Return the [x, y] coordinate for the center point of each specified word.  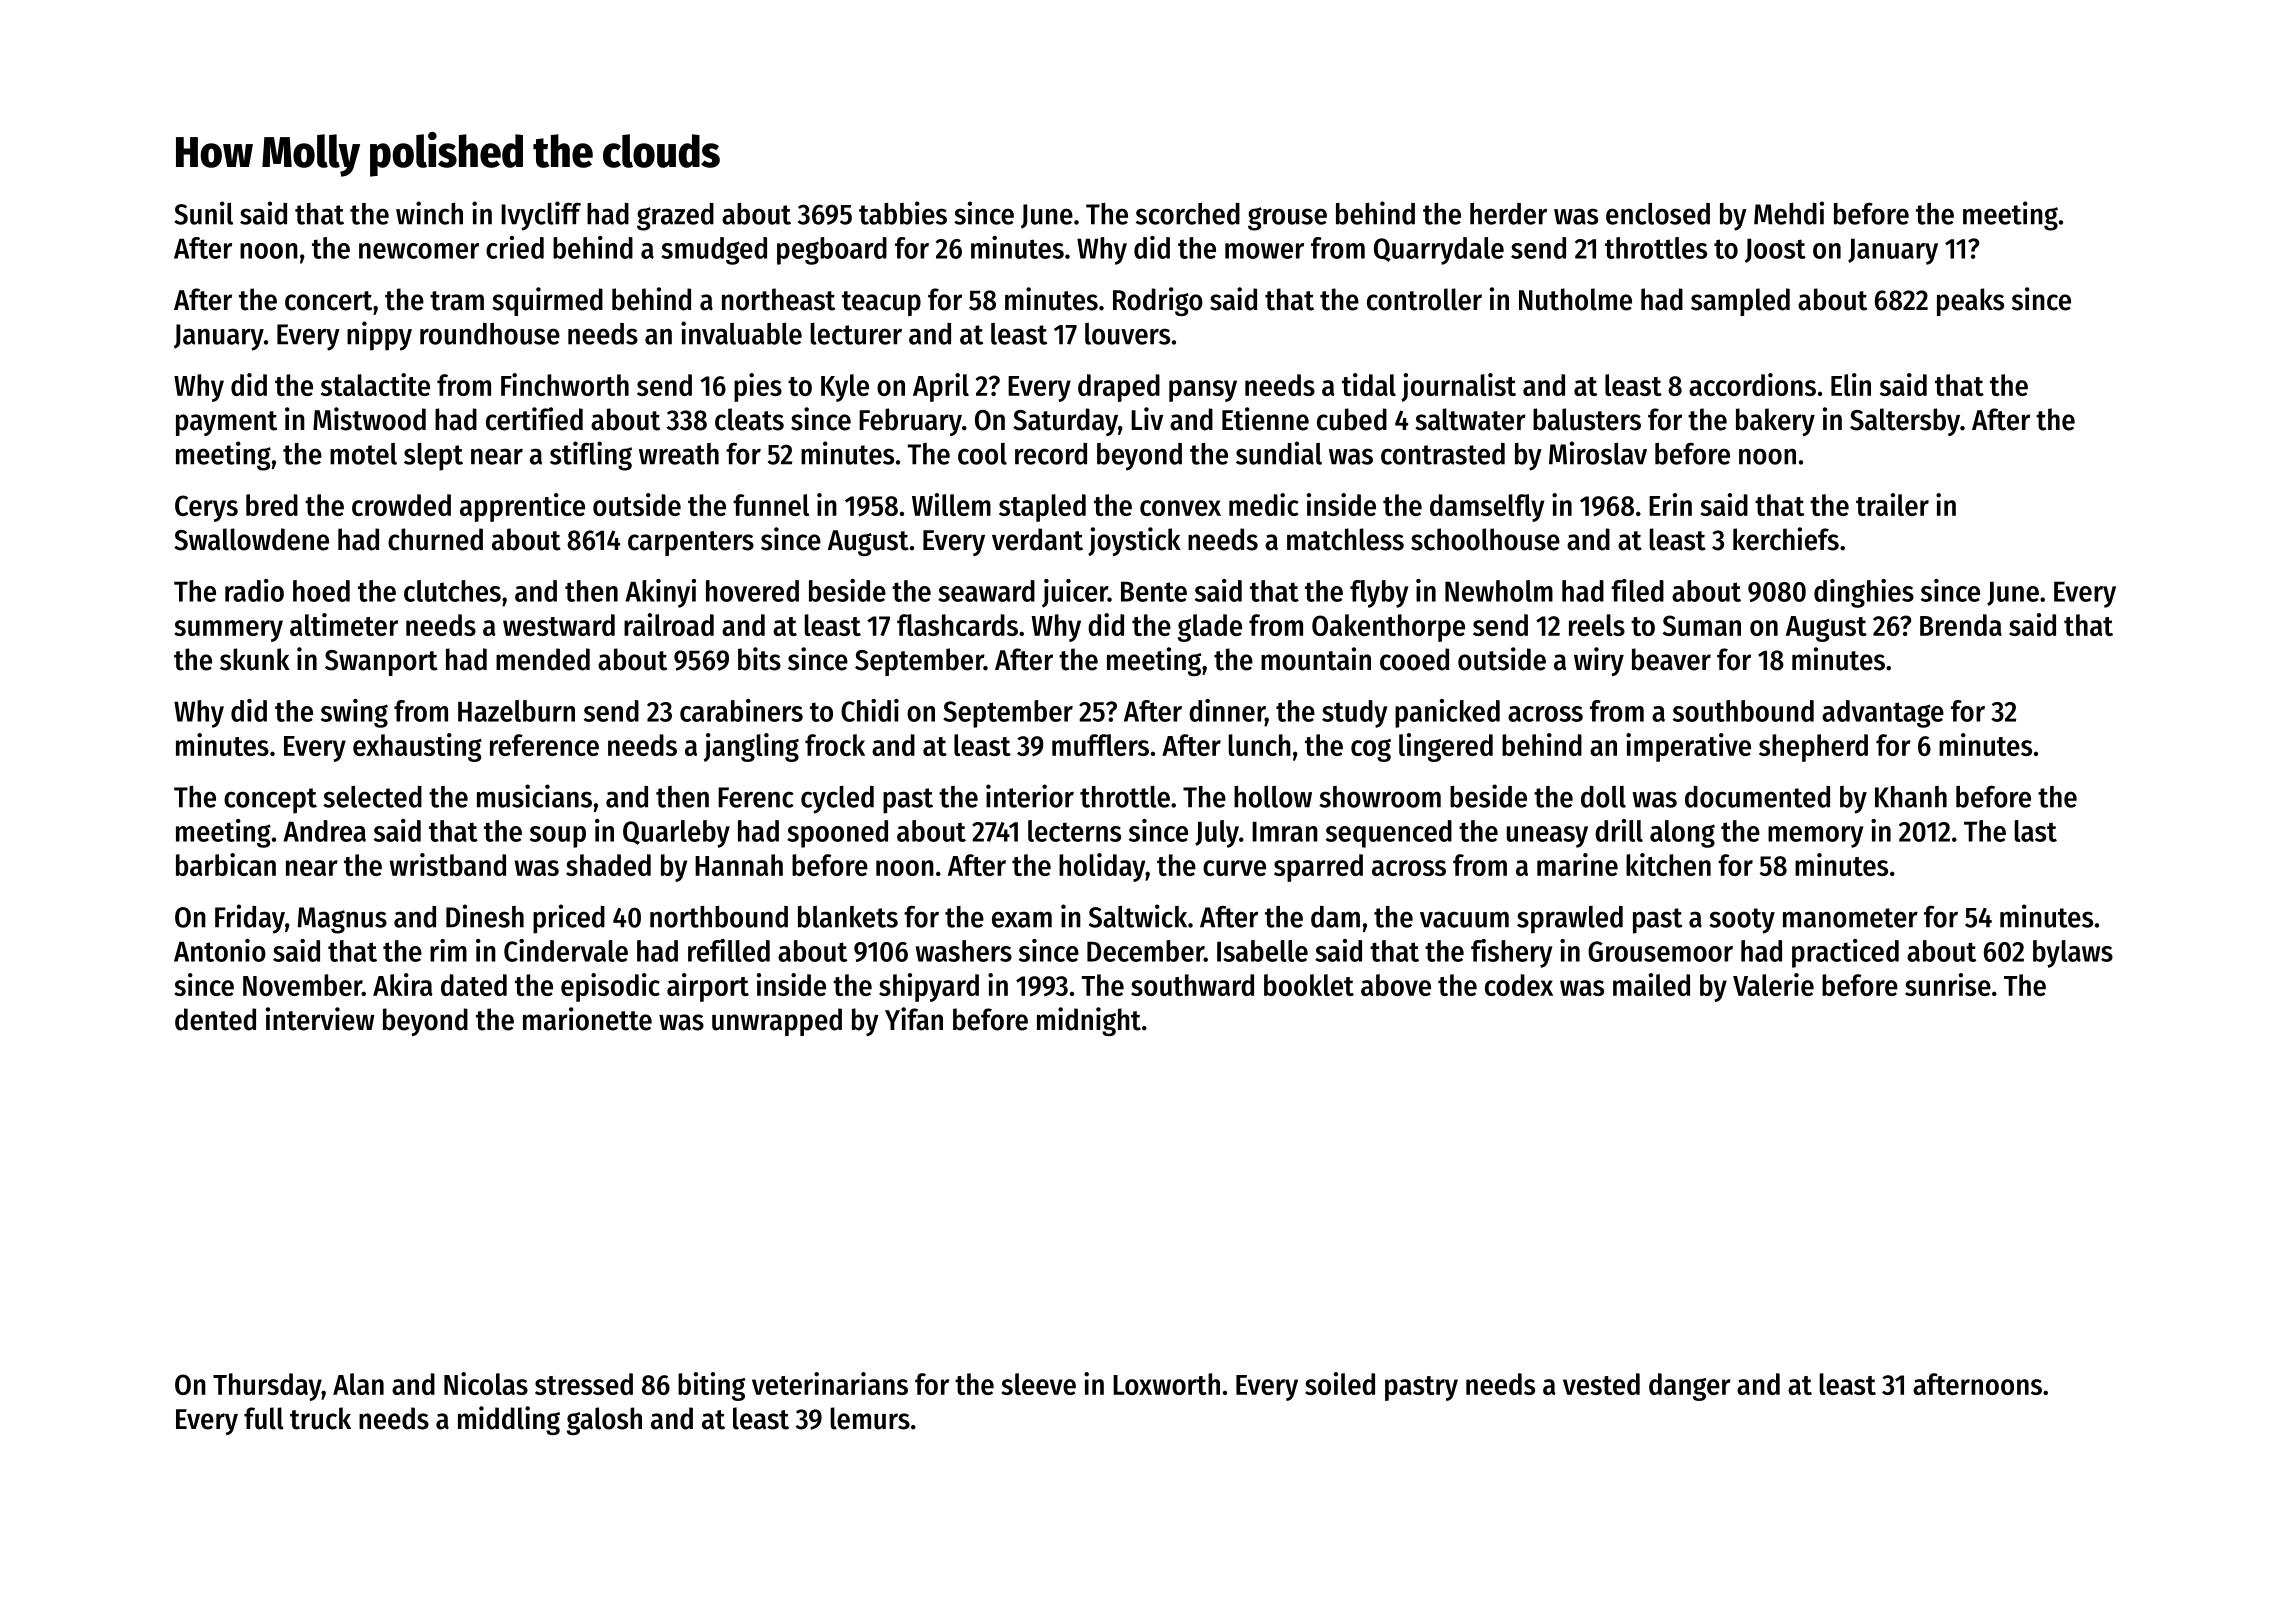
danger [1690, 1387]
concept [270, 801]
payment [226, 423]
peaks [1970, 302]
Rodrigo [1158, 301]
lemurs [870, 1418]
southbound [1743, 711]
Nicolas [486, 1383]
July [1217, 834]
